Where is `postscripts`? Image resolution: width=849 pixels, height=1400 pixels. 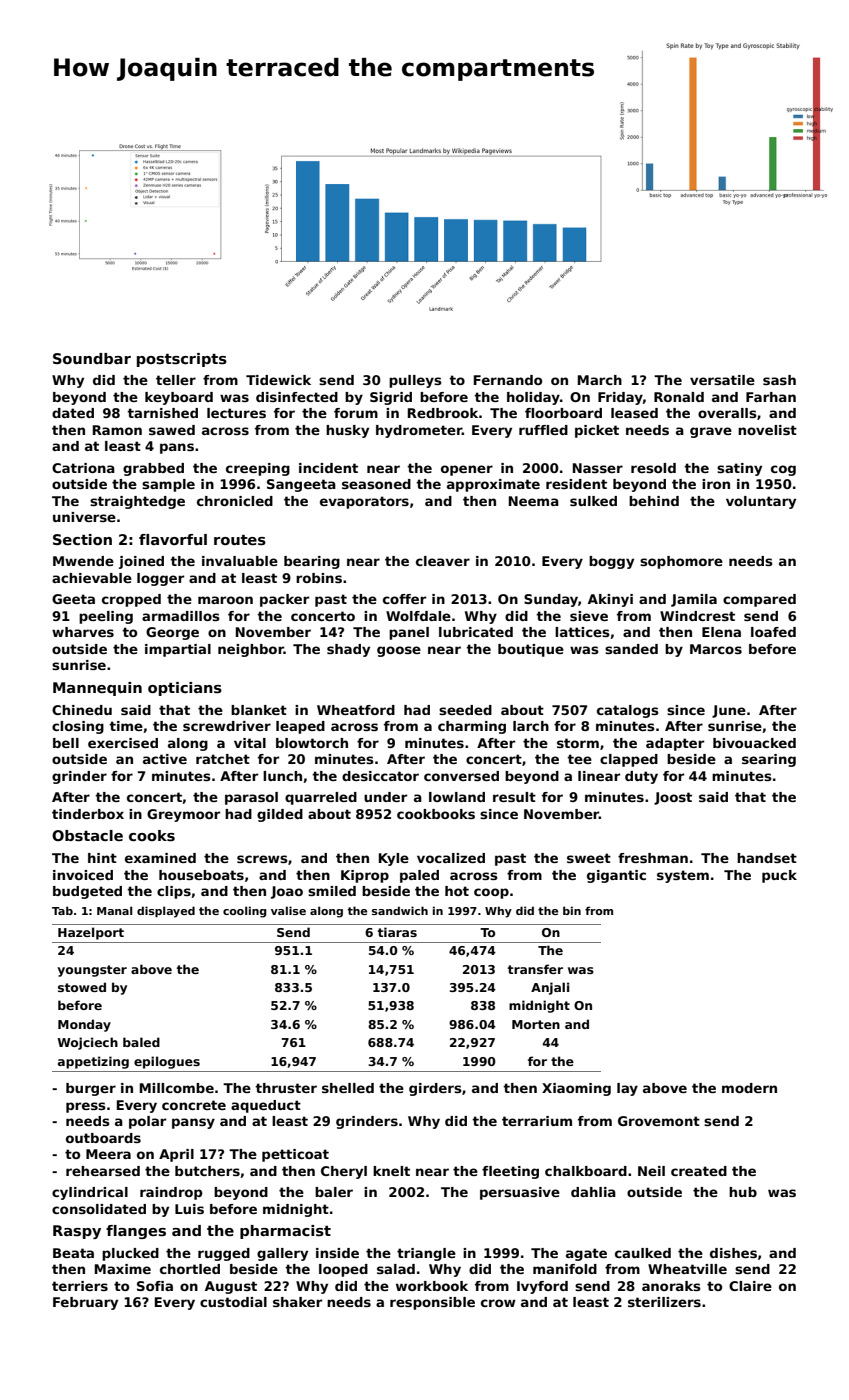 postscripts is located at coordinates (182, 360).
